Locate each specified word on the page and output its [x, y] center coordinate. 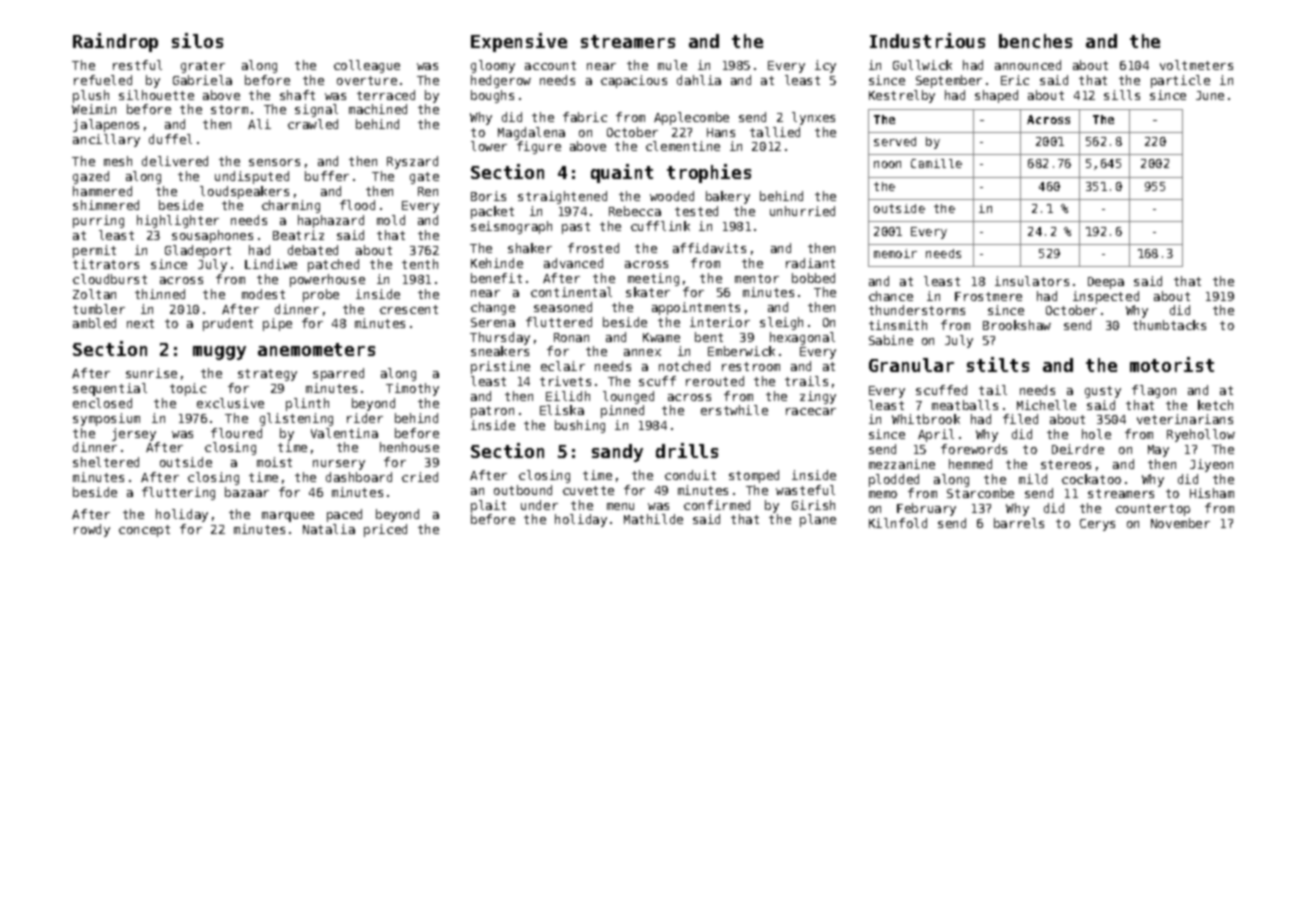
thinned [160, 294]
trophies [709, 173]
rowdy [92, 530]
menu [620, 506]
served [895, 141]
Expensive [519, 42]
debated [313, 250]
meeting [653, 279]
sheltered [106, 462]
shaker [530, 248]
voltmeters [1196, 65]
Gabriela [202, 80]
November [1180, 523]
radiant [810, 263]
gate [424, 178]
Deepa [1106, 283]
